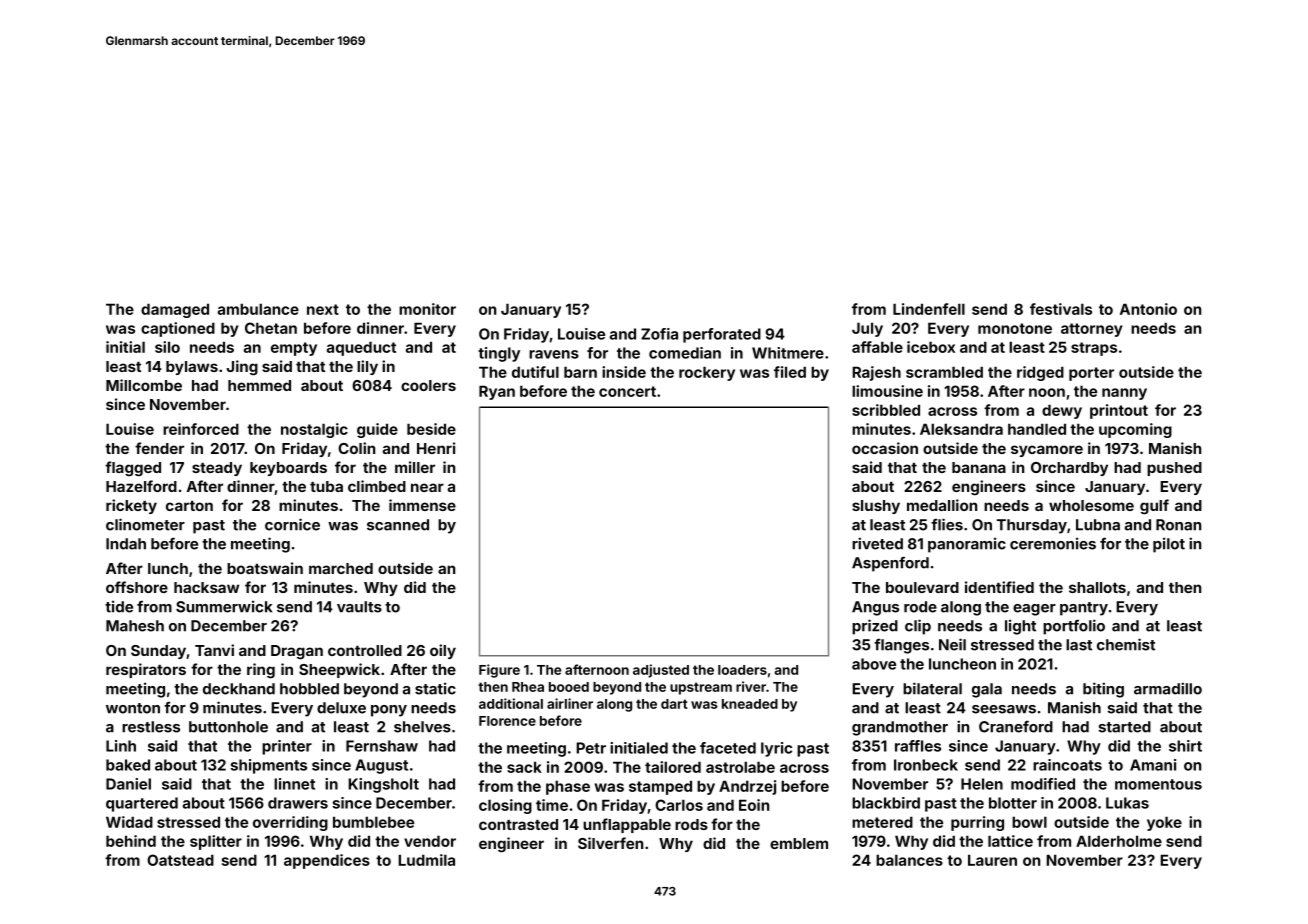  What do you see at coordinates (1127, 803) in the screenshot?
I see `Lukas` at bounding box center [1127, 803].
